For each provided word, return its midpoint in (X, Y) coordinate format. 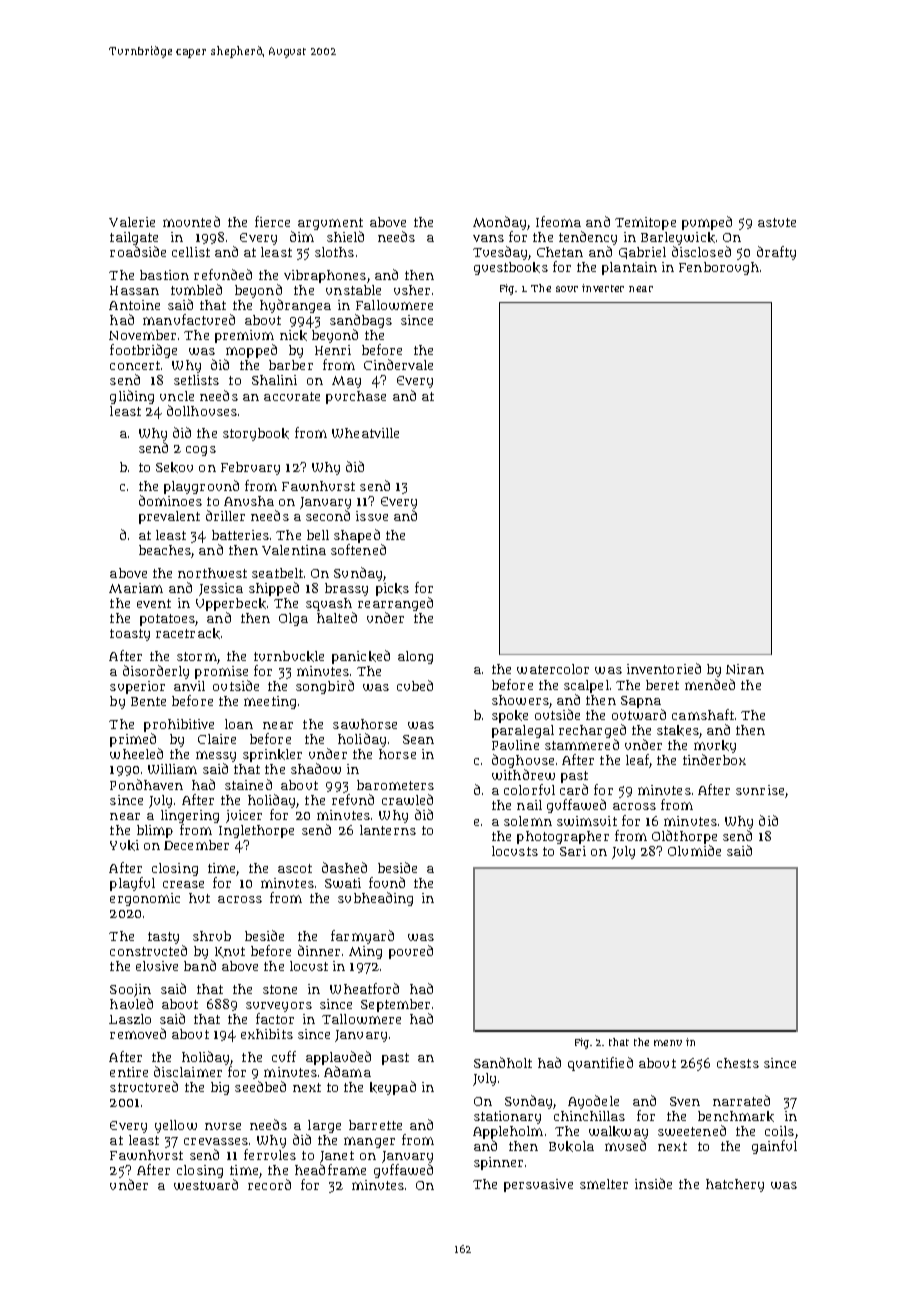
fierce (272, 221)
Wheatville (365, 433)
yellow (176, 1126)
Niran (745, 669)
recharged (592, 731)
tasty (163, 938)
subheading (375, 899)
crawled (407, 799)
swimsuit (587, 821)
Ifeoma (558, 221)
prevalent (169, 517)
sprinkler (272, 755)
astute (777, 222)
